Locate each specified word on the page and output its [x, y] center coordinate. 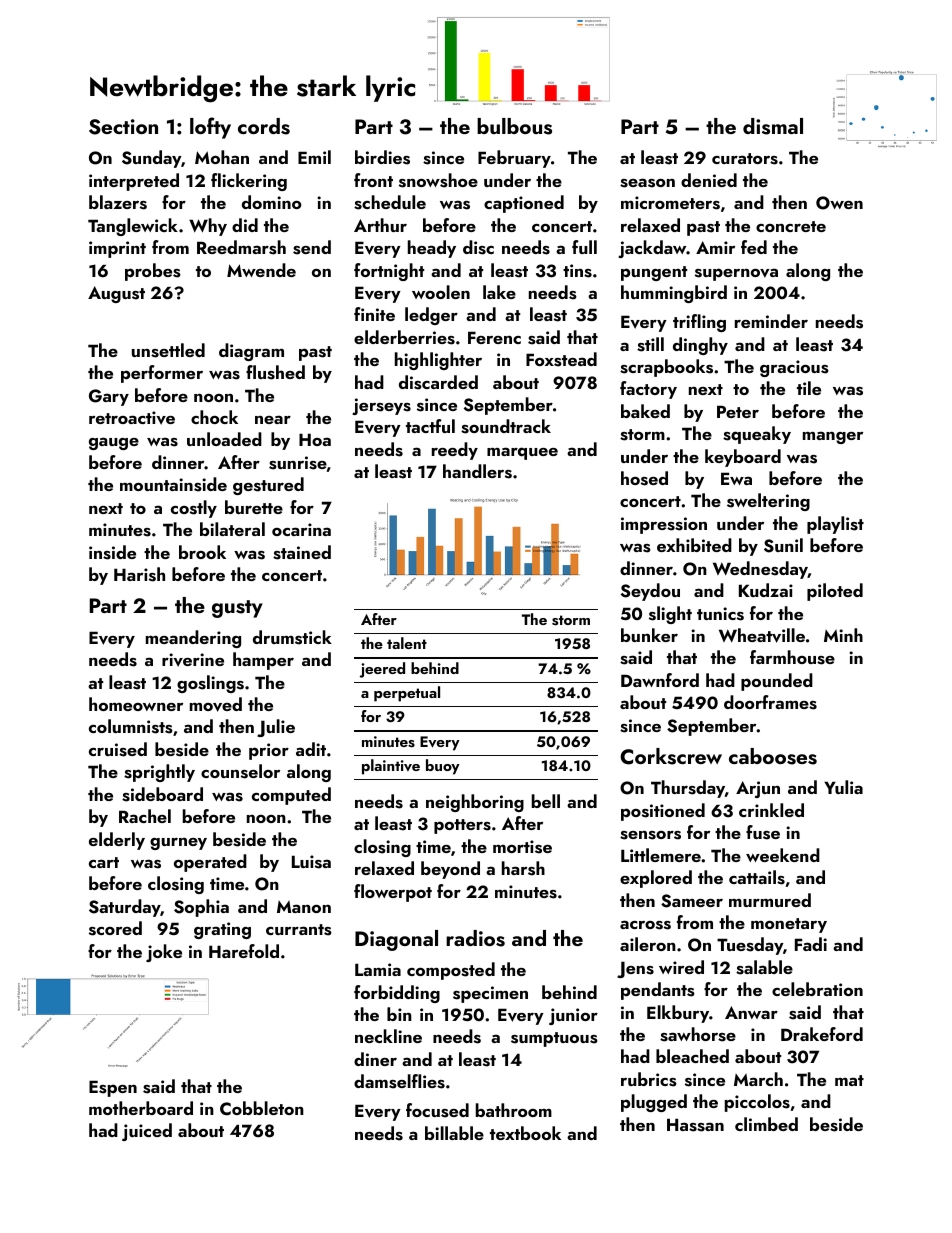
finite [374, 314]
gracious [794, 368]
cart [104, 862]
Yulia [843, 787]
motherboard [141, 1108]
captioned [524, 204]
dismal [773, 126]
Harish [139, 574]
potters [462, 826]
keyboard [743, 458]
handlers [477, 471]
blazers [118, 202]
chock [214, 417]
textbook [525, 1133]
